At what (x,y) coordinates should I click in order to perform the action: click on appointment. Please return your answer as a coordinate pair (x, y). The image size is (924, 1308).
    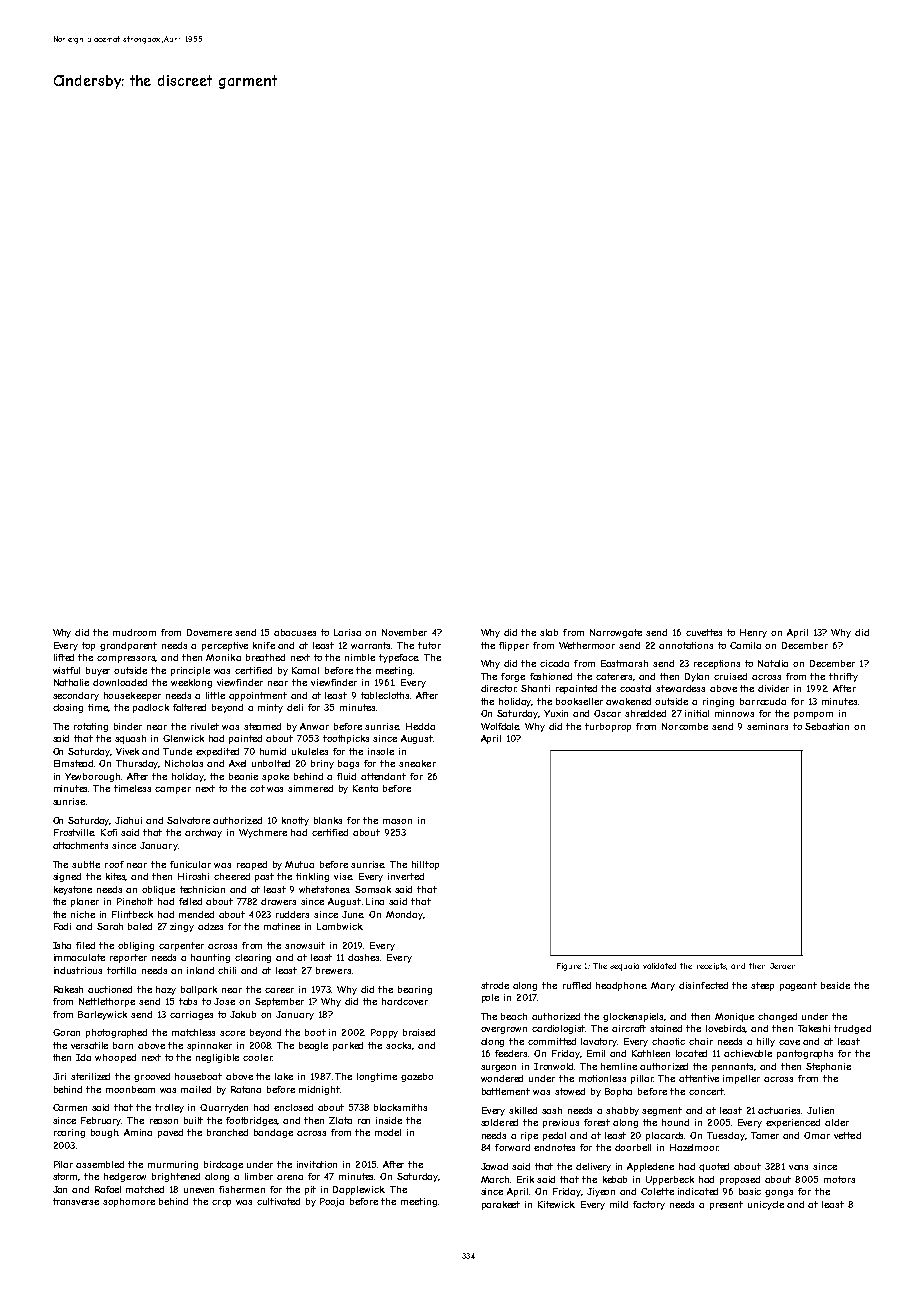
    Looking at the image, I should click on (258, 696).
